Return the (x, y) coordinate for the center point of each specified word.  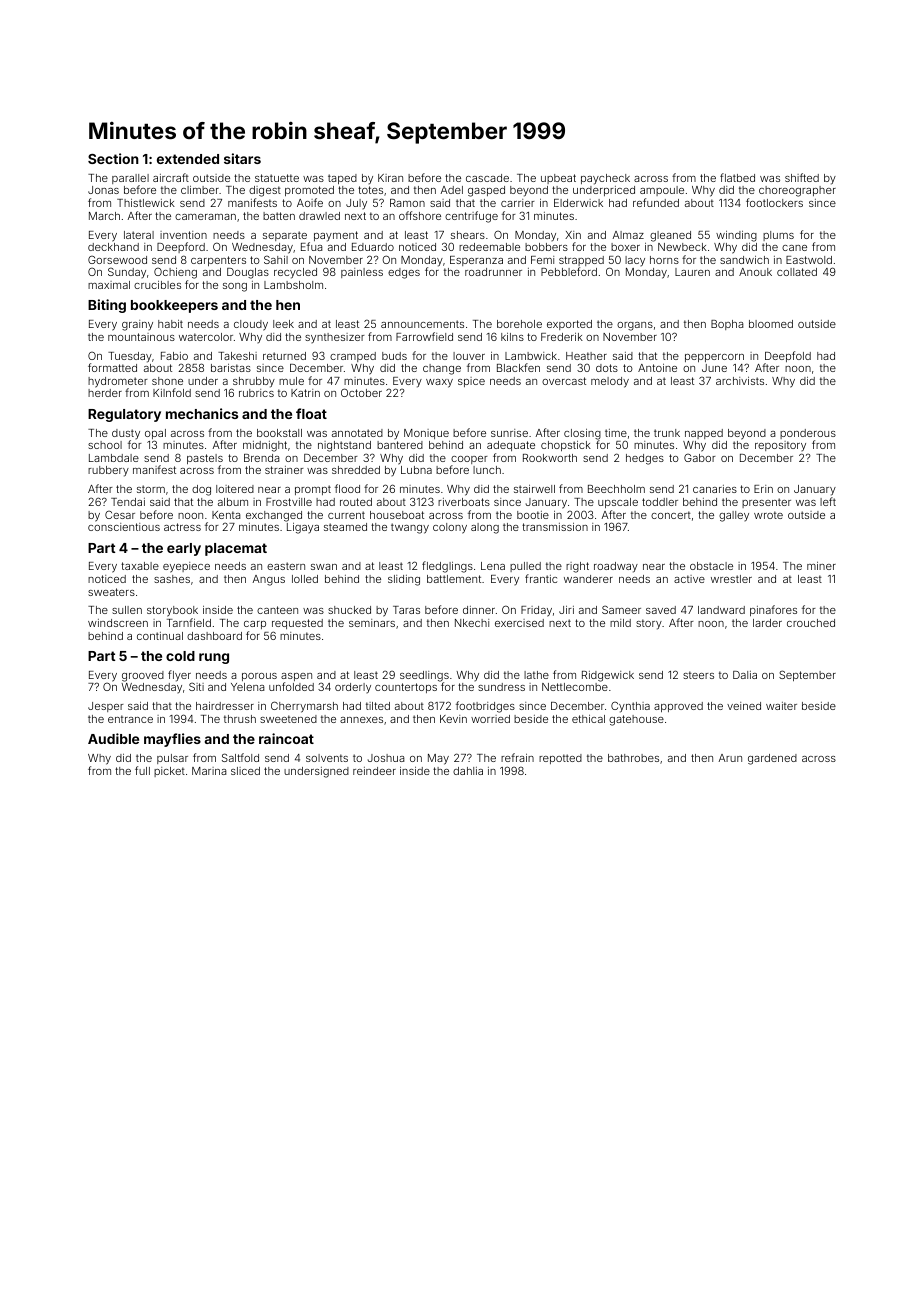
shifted (802, 177)
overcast (564, 381)
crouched (811, 623)
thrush (240, 719)
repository (780, 446)
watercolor (206, 337)
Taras (406, 610)
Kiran (390, 178)
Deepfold (788, 356)
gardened (772, 759)
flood (347, 488)
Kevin (453, 719)
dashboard (214, 636)
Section (113, 158)
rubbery (108, 471)
